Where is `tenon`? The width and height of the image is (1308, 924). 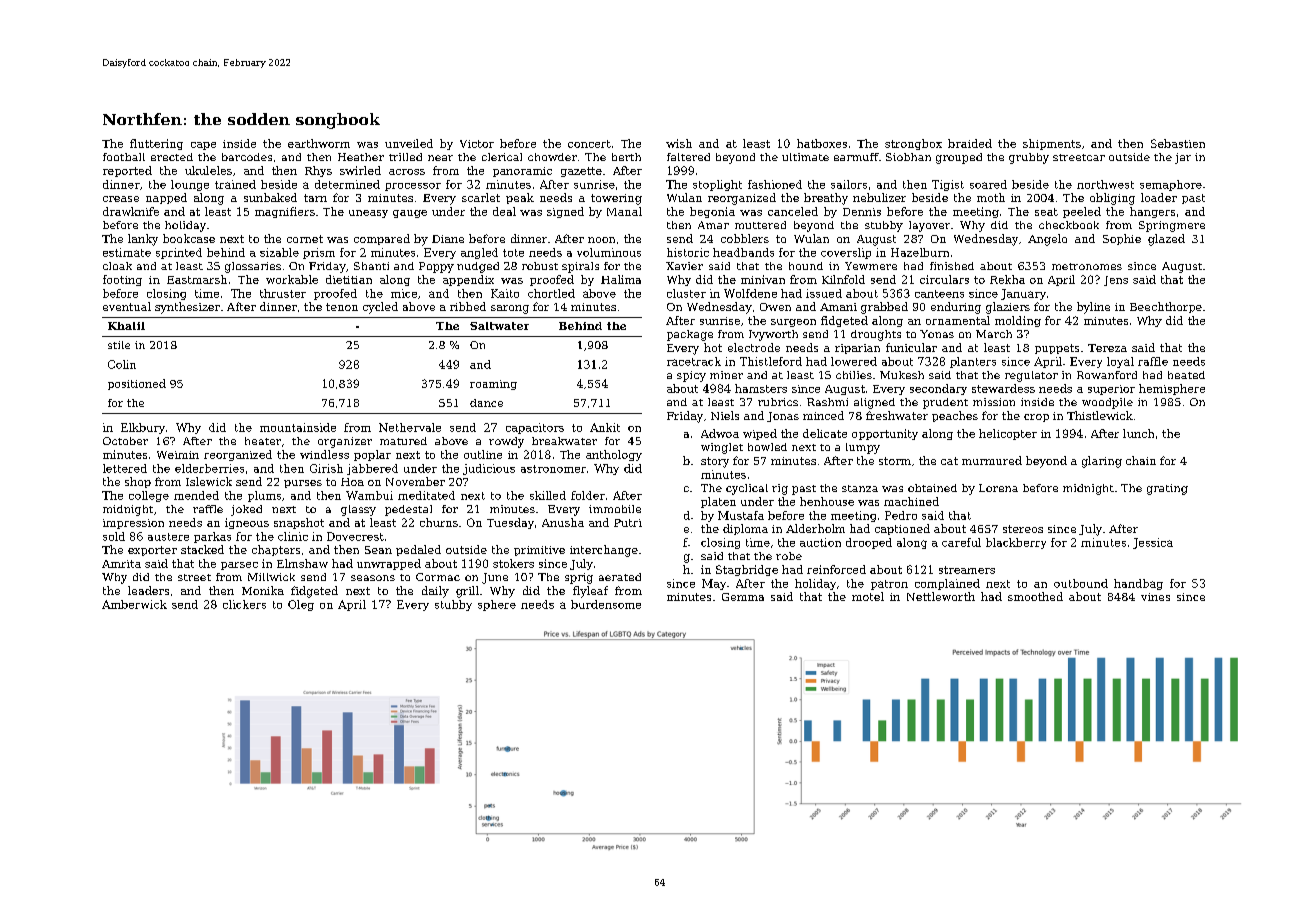 tenon is located at coordinates (342, 307).
